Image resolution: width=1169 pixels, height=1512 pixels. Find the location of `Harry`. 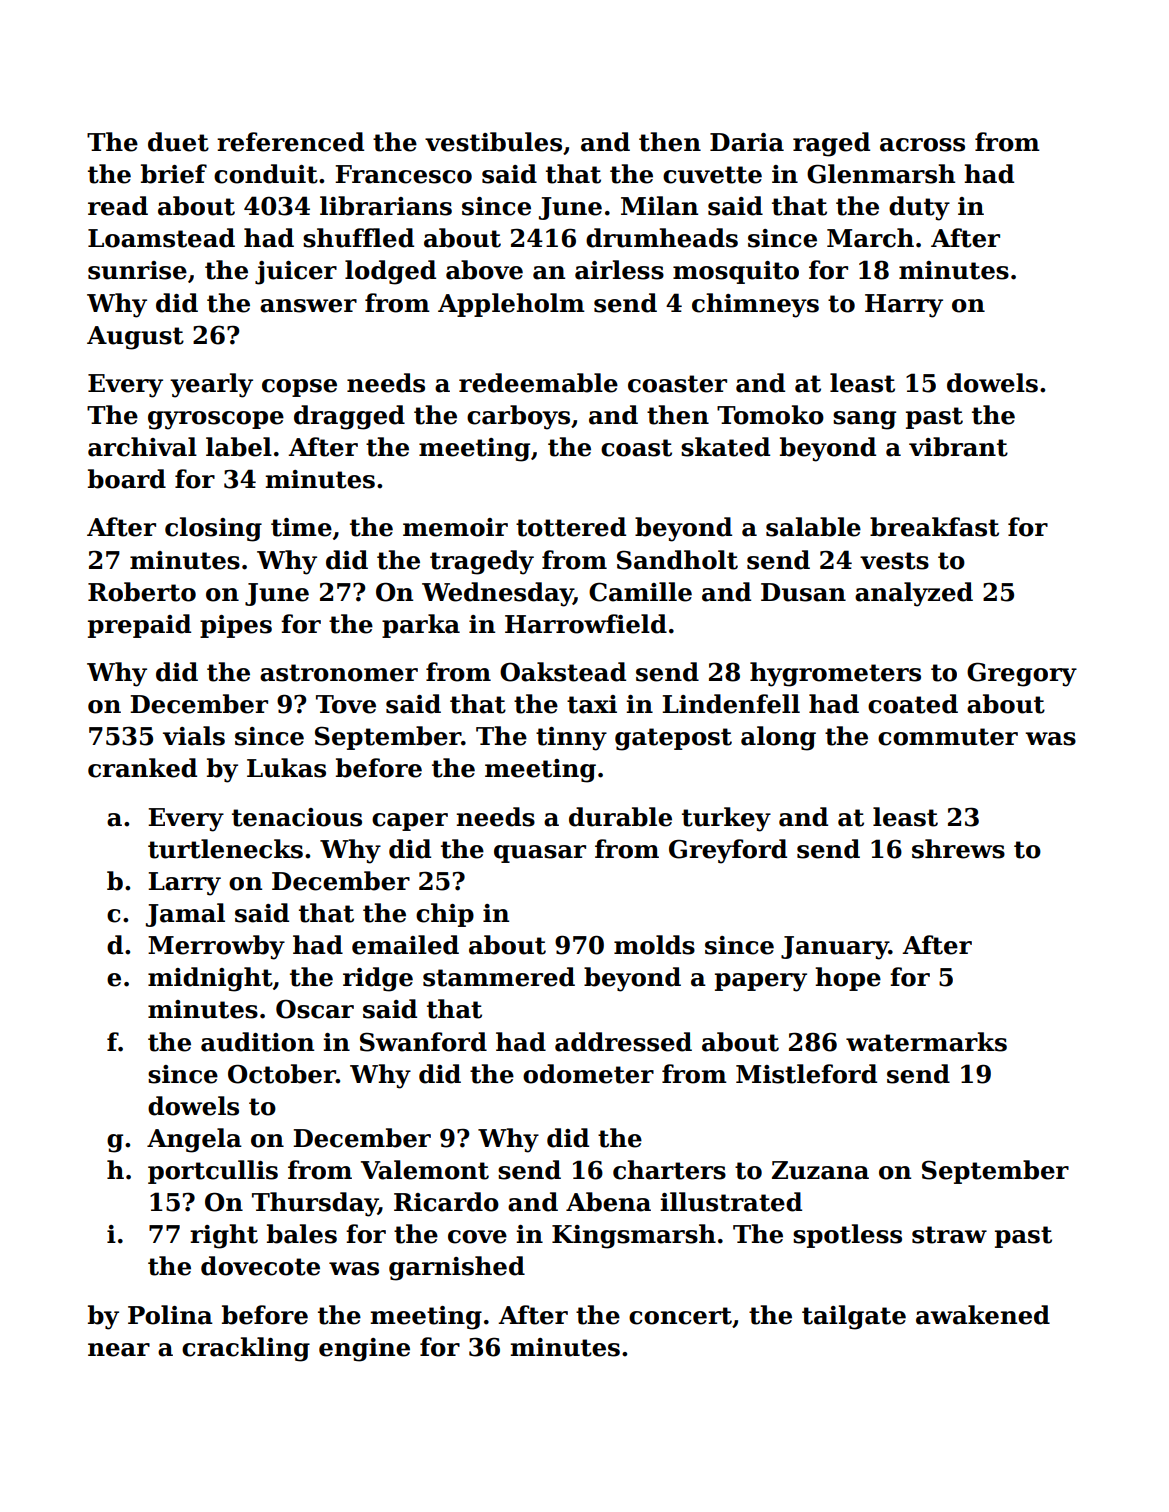

Harry is located at coordinates (904, 306).
